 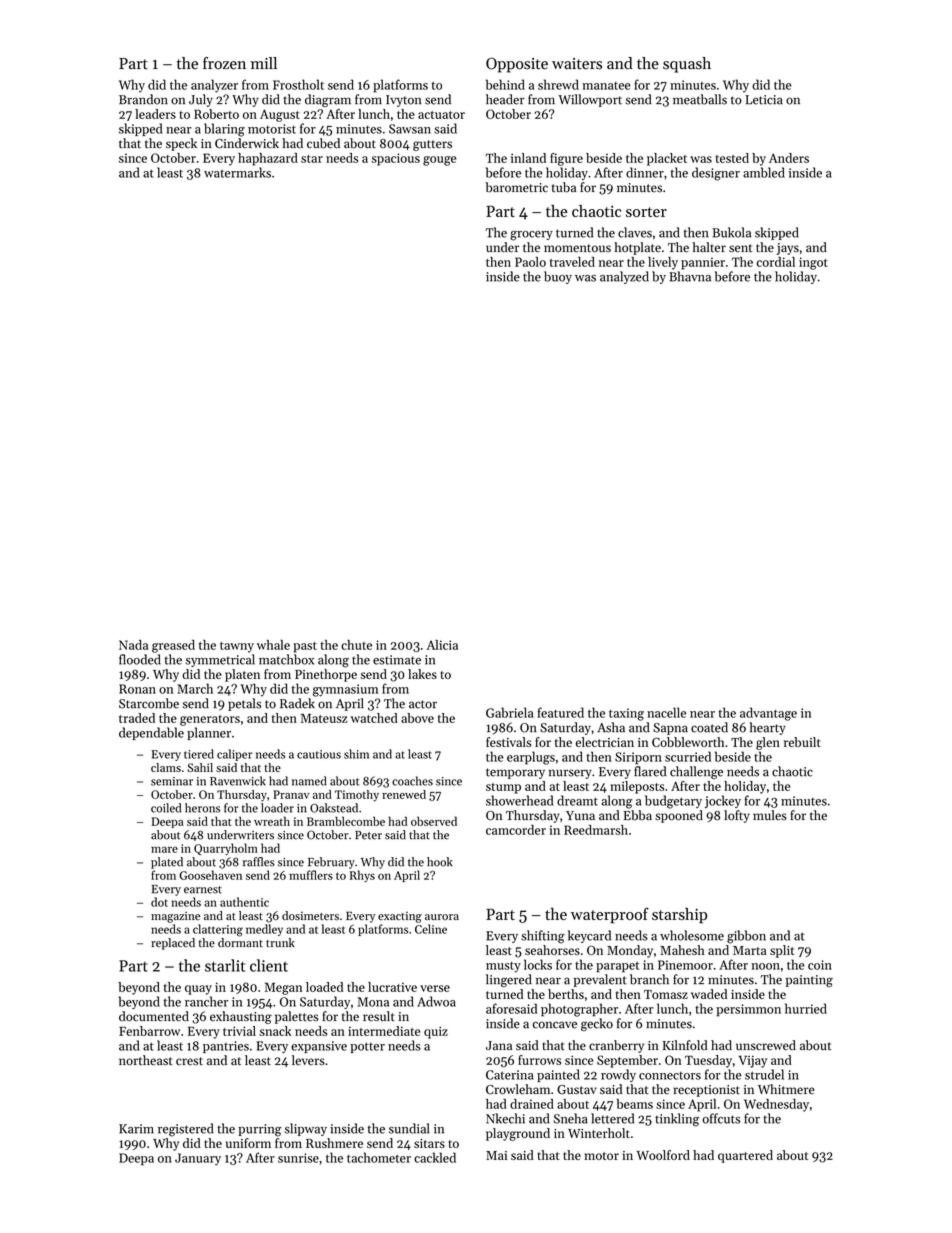 I want to click on Cobbleworth, so click(x=688, y=742).
